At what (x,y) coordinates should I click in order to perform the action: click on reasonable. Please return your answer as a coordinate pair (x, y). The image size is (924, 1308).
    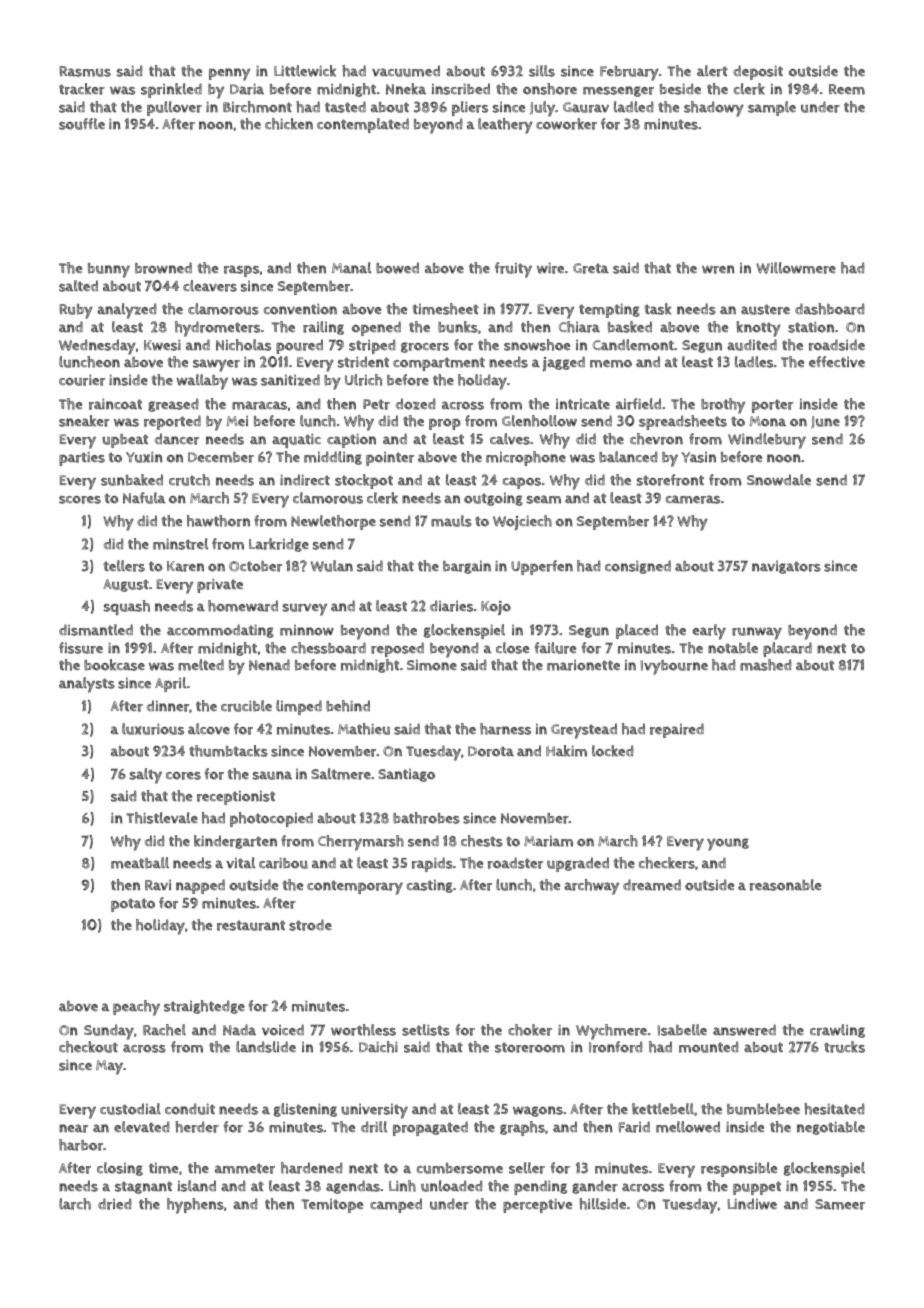
    Looking at the image, I should click on (785, 885).
